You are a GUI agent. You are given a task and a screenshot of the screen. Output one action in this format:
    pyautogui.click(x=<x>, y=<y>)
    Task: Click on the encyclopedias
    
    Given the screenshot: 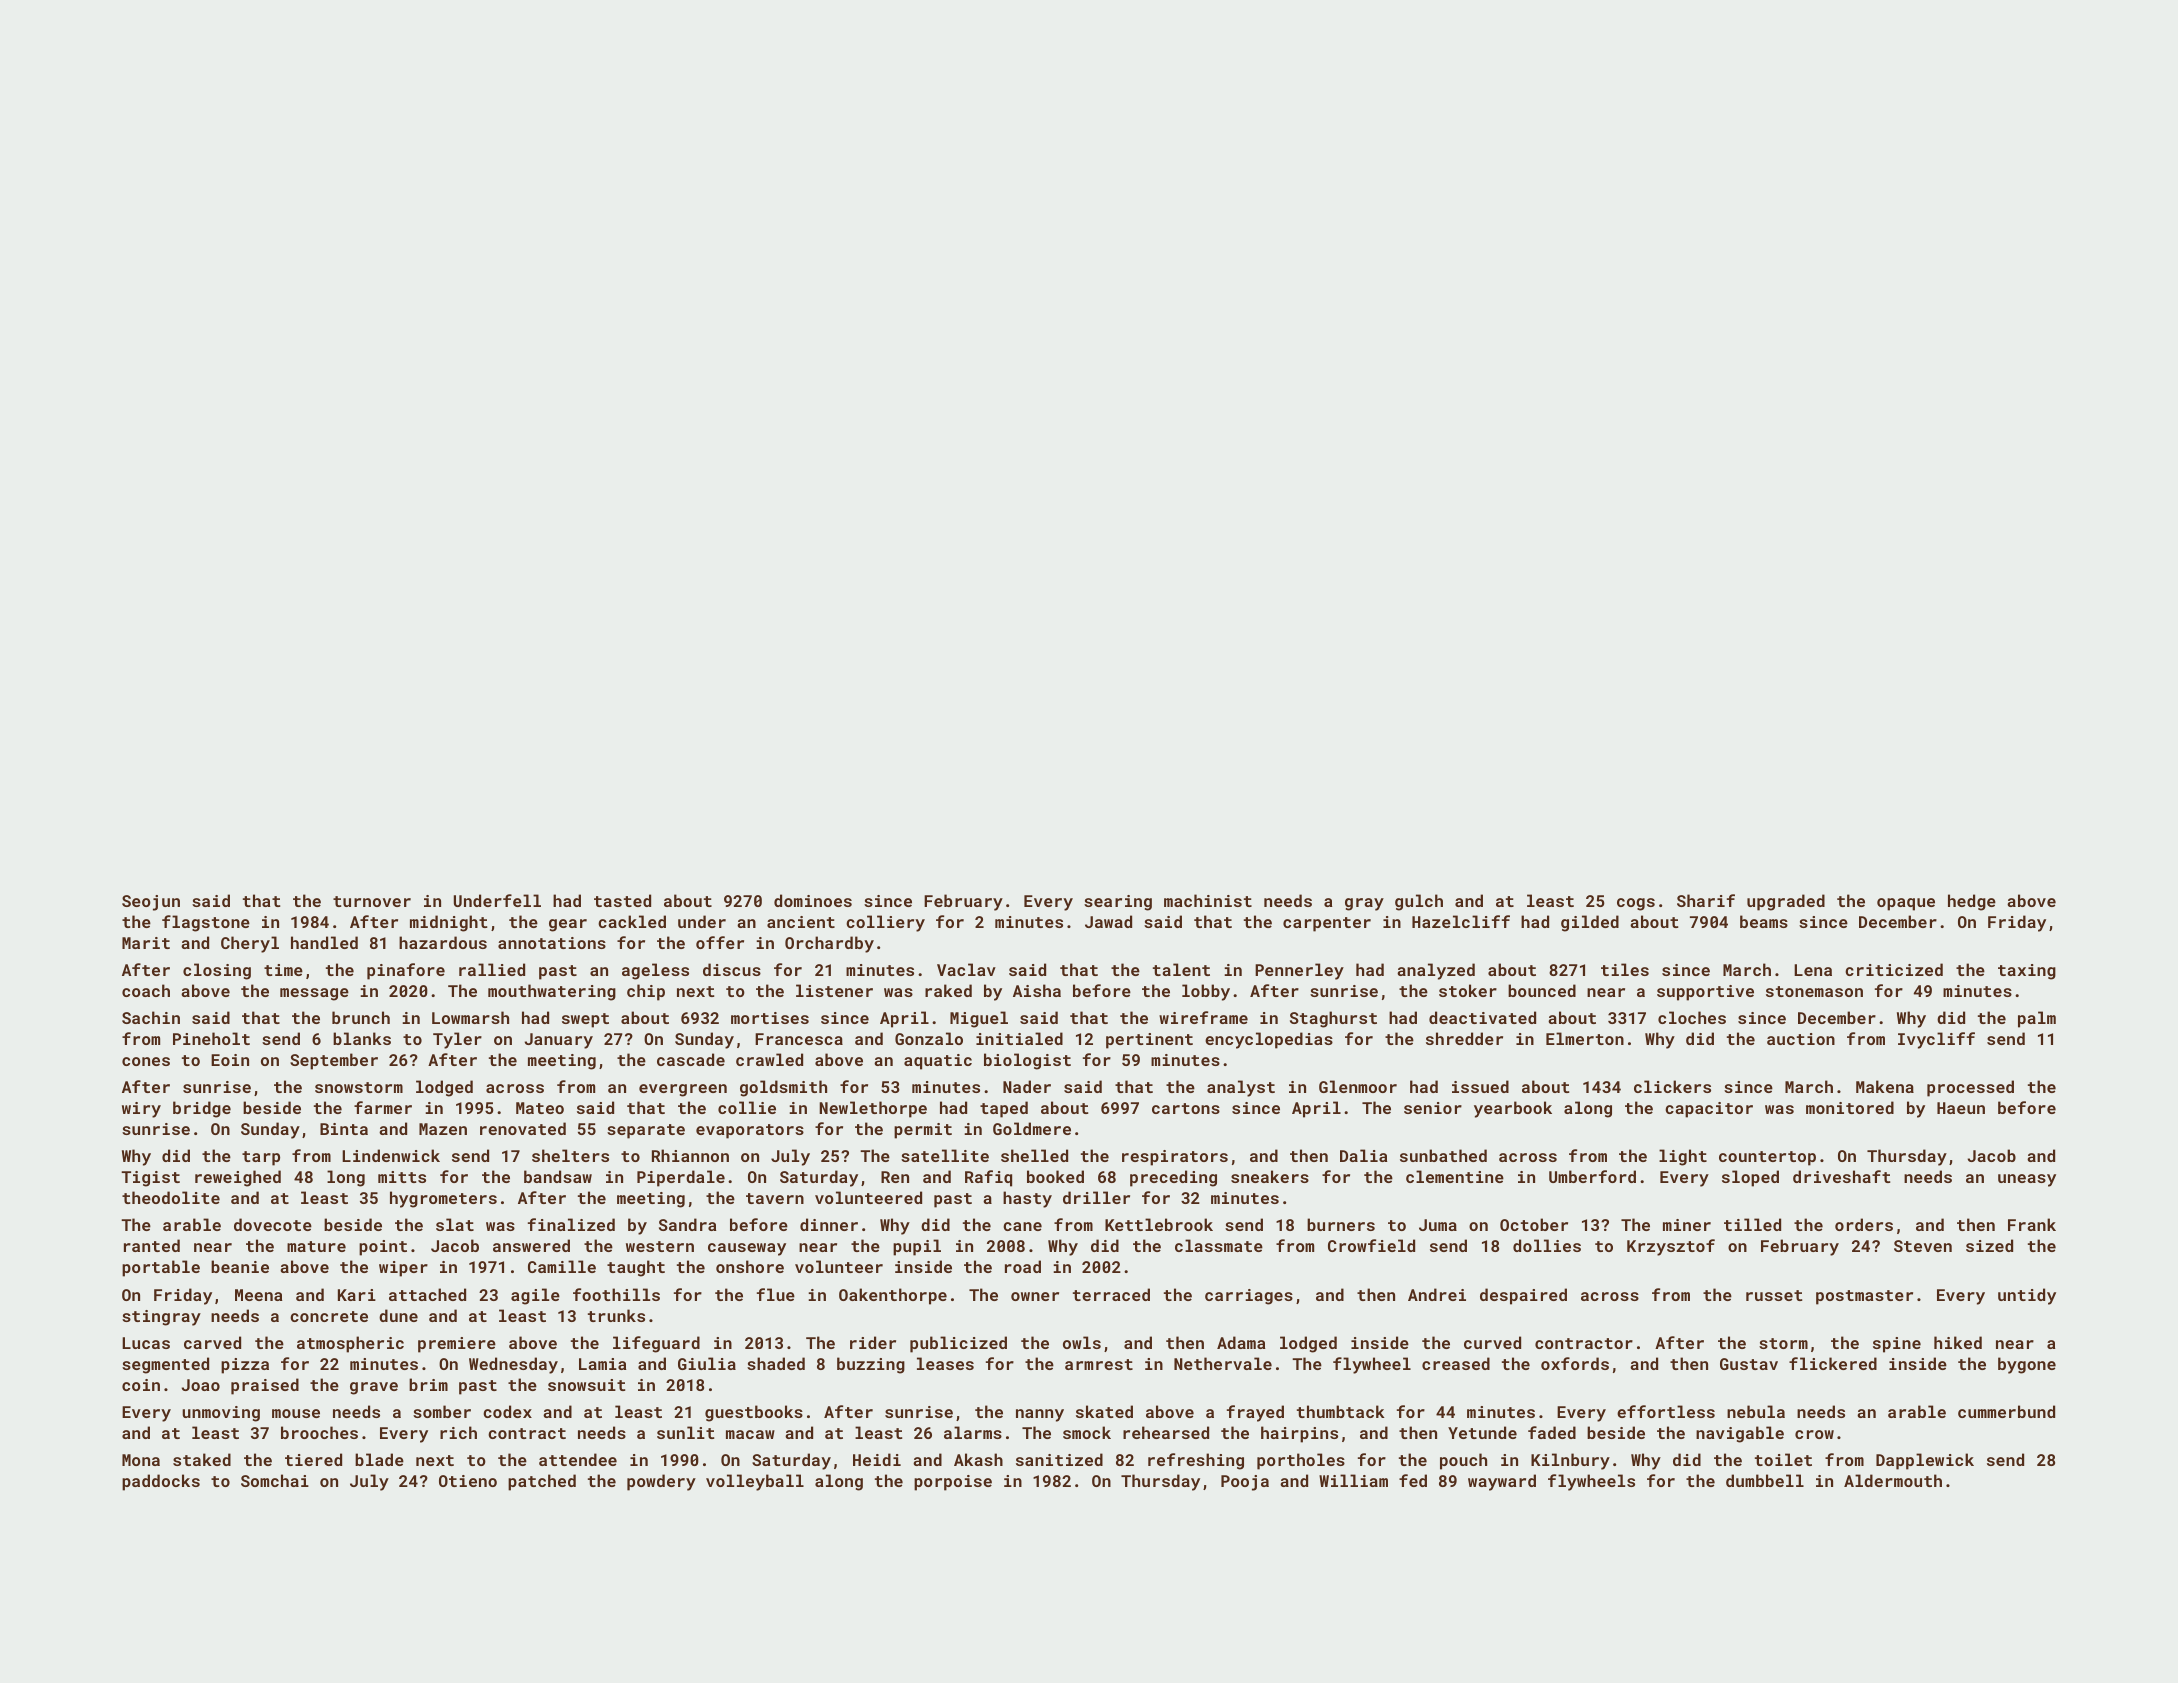 What is the action you would take?
    pyautogui.click(x=1269, y=1040)
